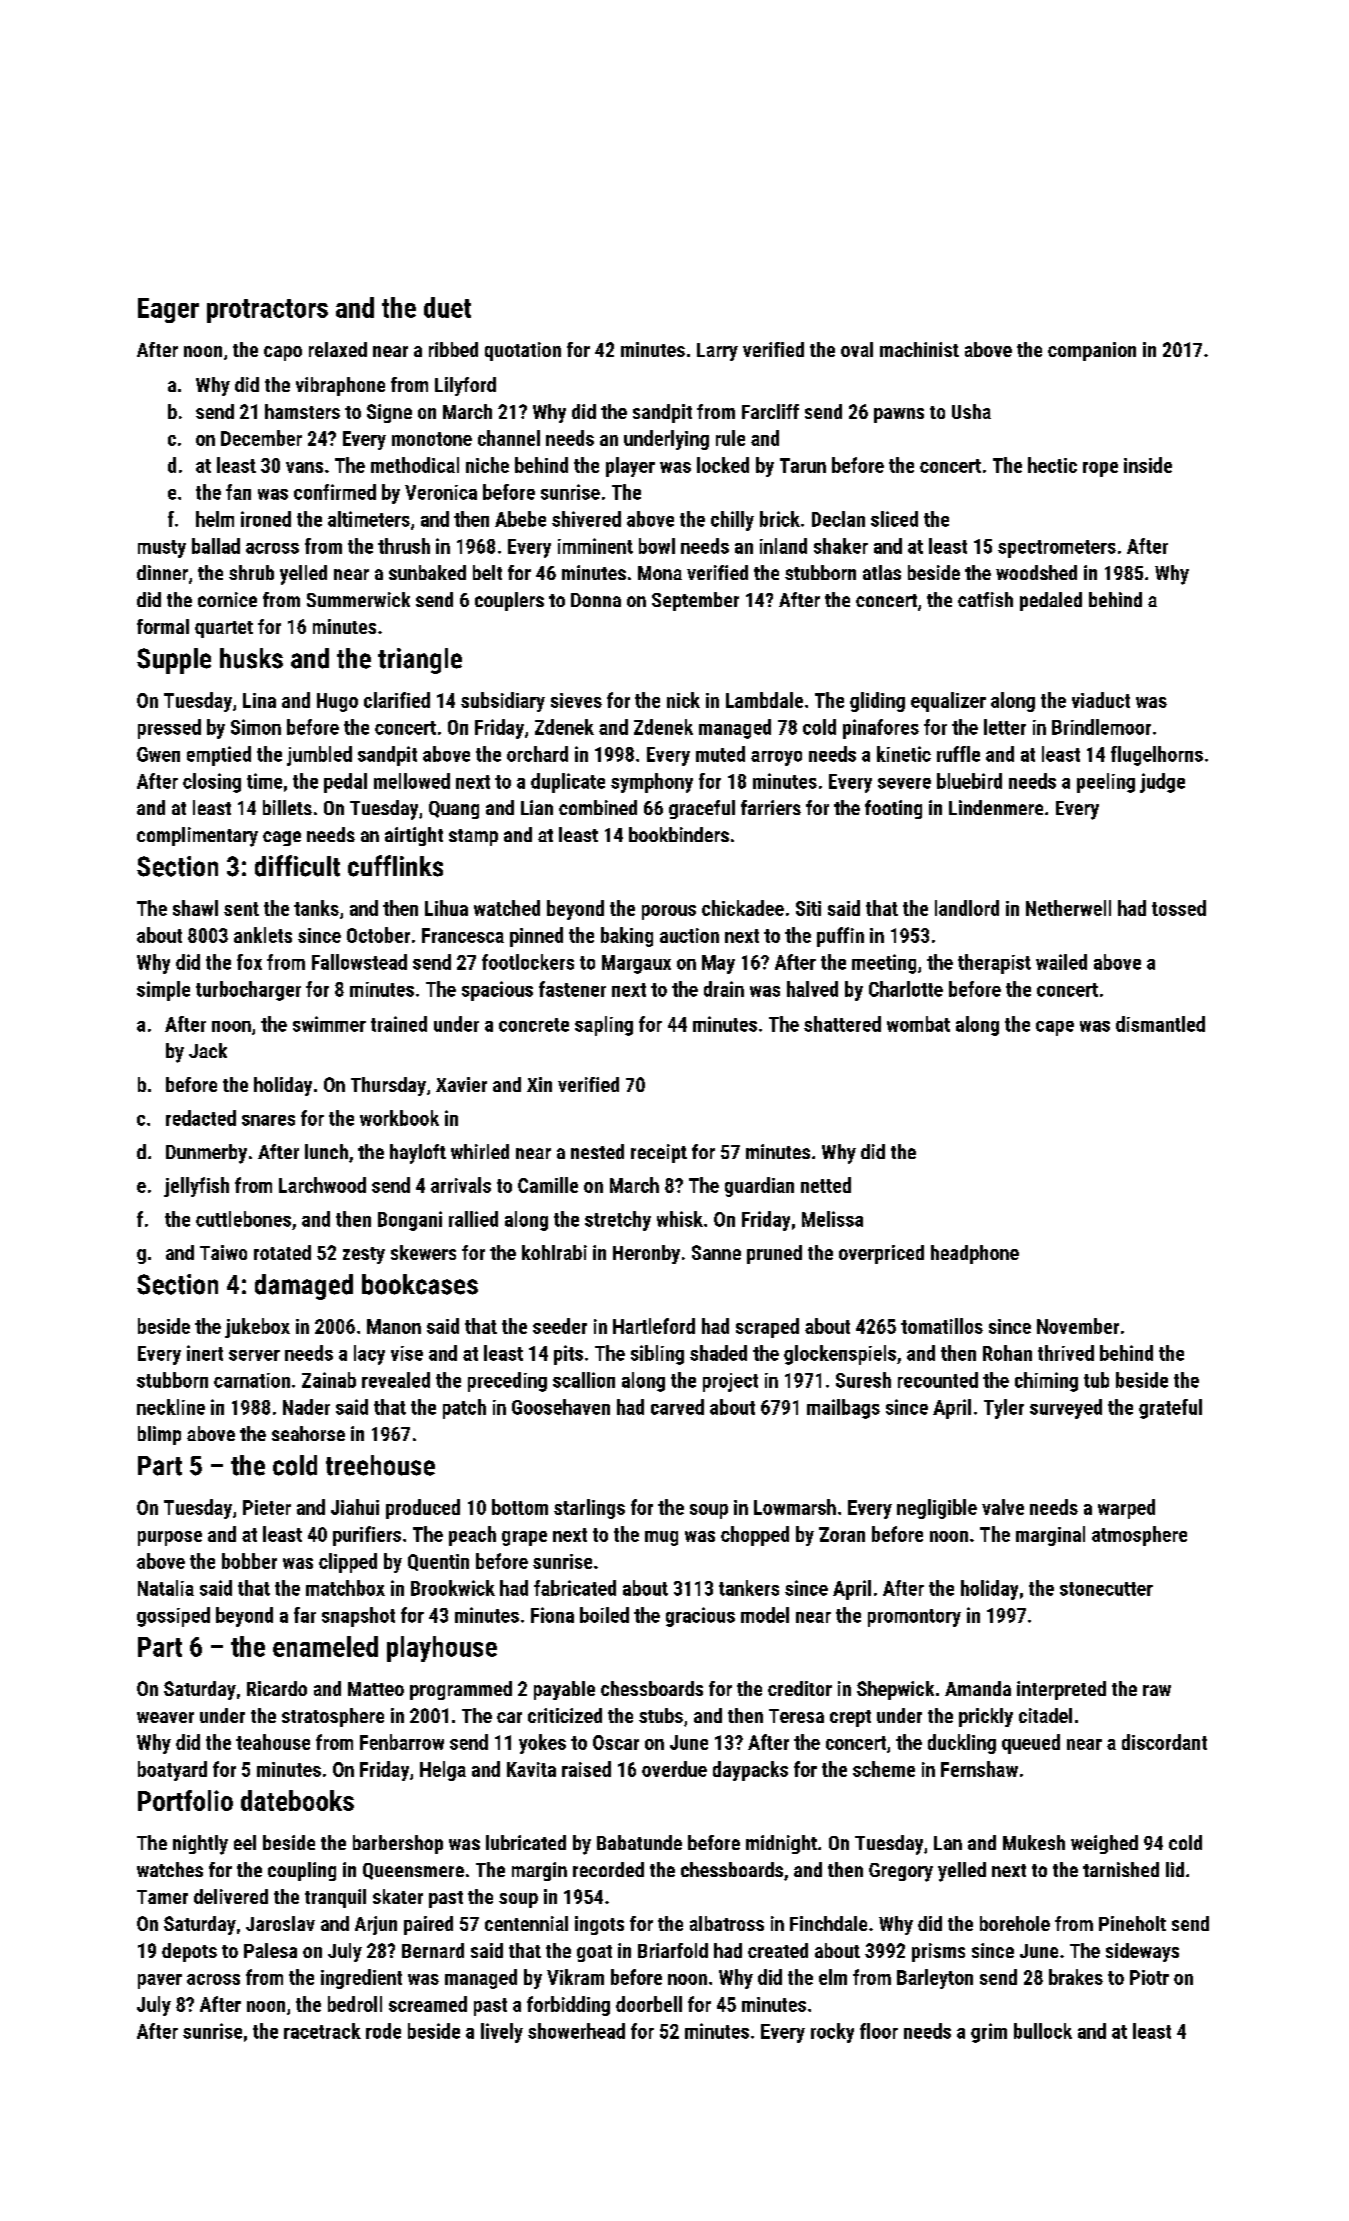 The height and width of the screenshot is (2221, 1349). What do you see at coordinates (162, 549) in the screenshot?
I see `musty` at bounding box center [162, 549].
